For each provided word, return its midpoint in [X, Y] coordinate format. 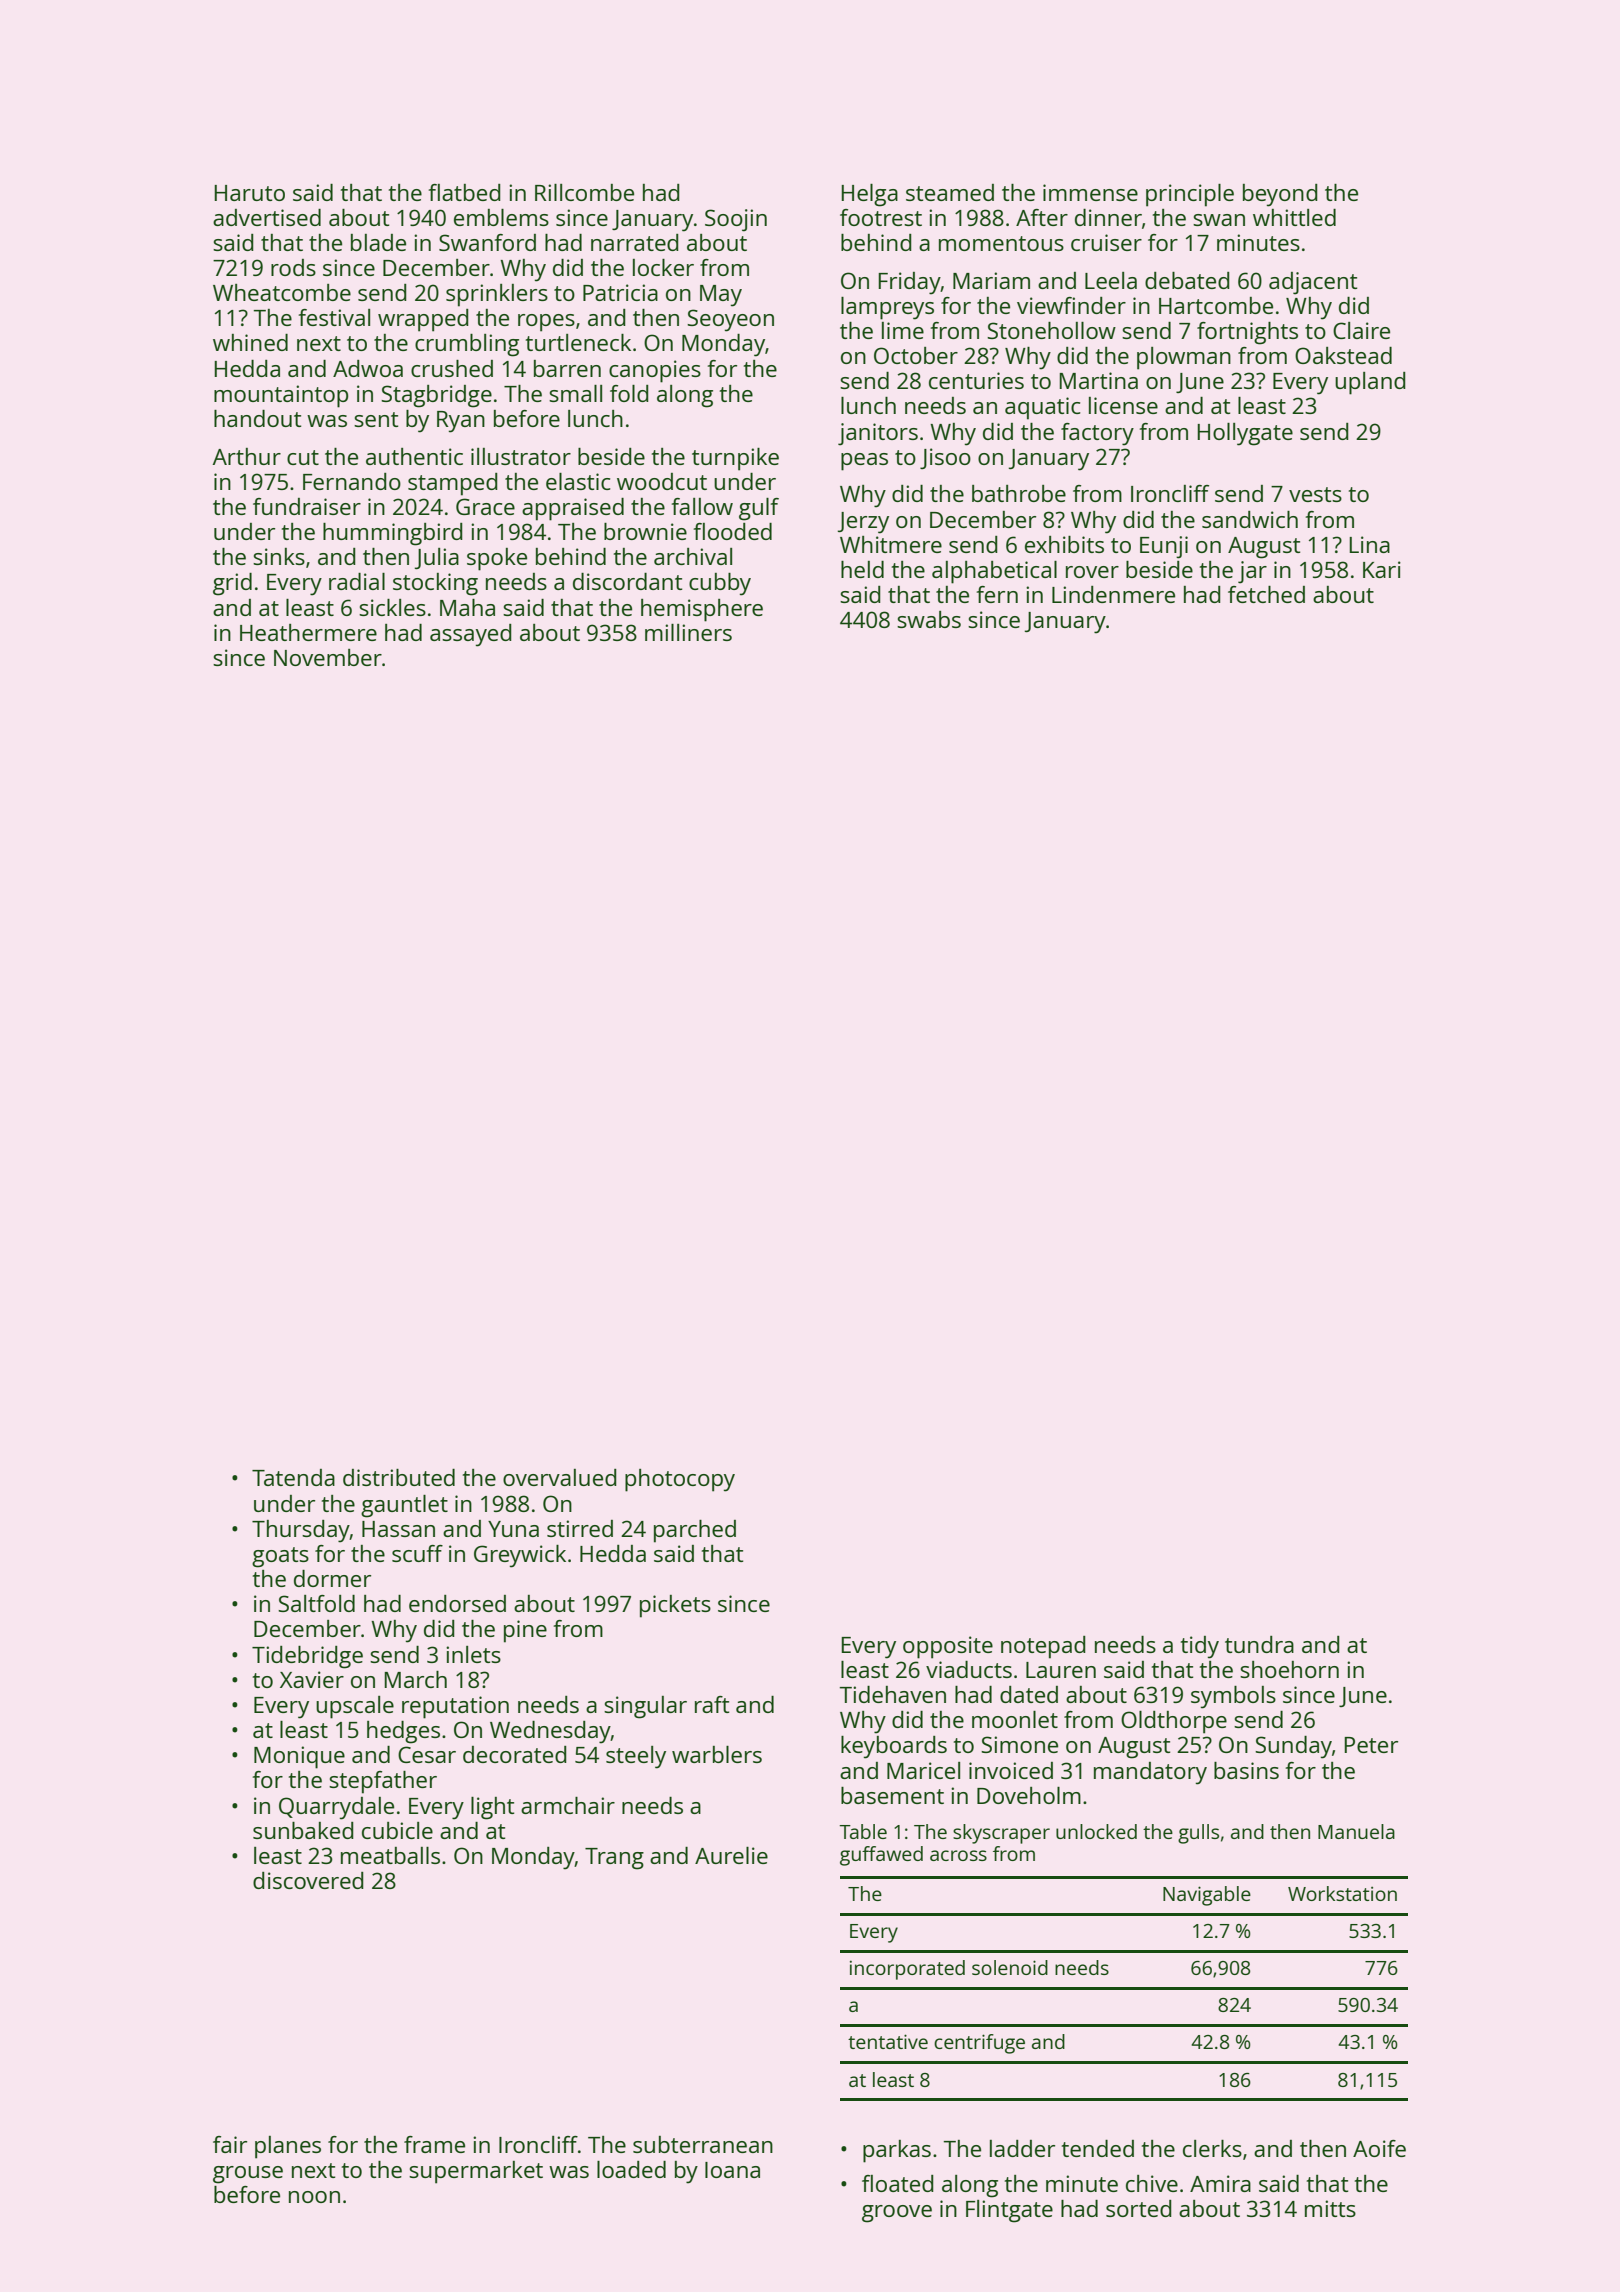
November [328, 657]
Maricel [923, 1770]
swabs [929, 619]
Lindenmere [1113, 594]
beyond [1280, 195]
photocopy [680, 1480]
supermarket [476, 2172]
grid [232, 584]
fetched [1266, 594]
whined [250, 342]
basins [1246, 1770]
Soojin [736, 220]
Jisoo [945, 458]
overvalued [560, 1477]
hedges [403, 1732]
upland [1370, 383]
